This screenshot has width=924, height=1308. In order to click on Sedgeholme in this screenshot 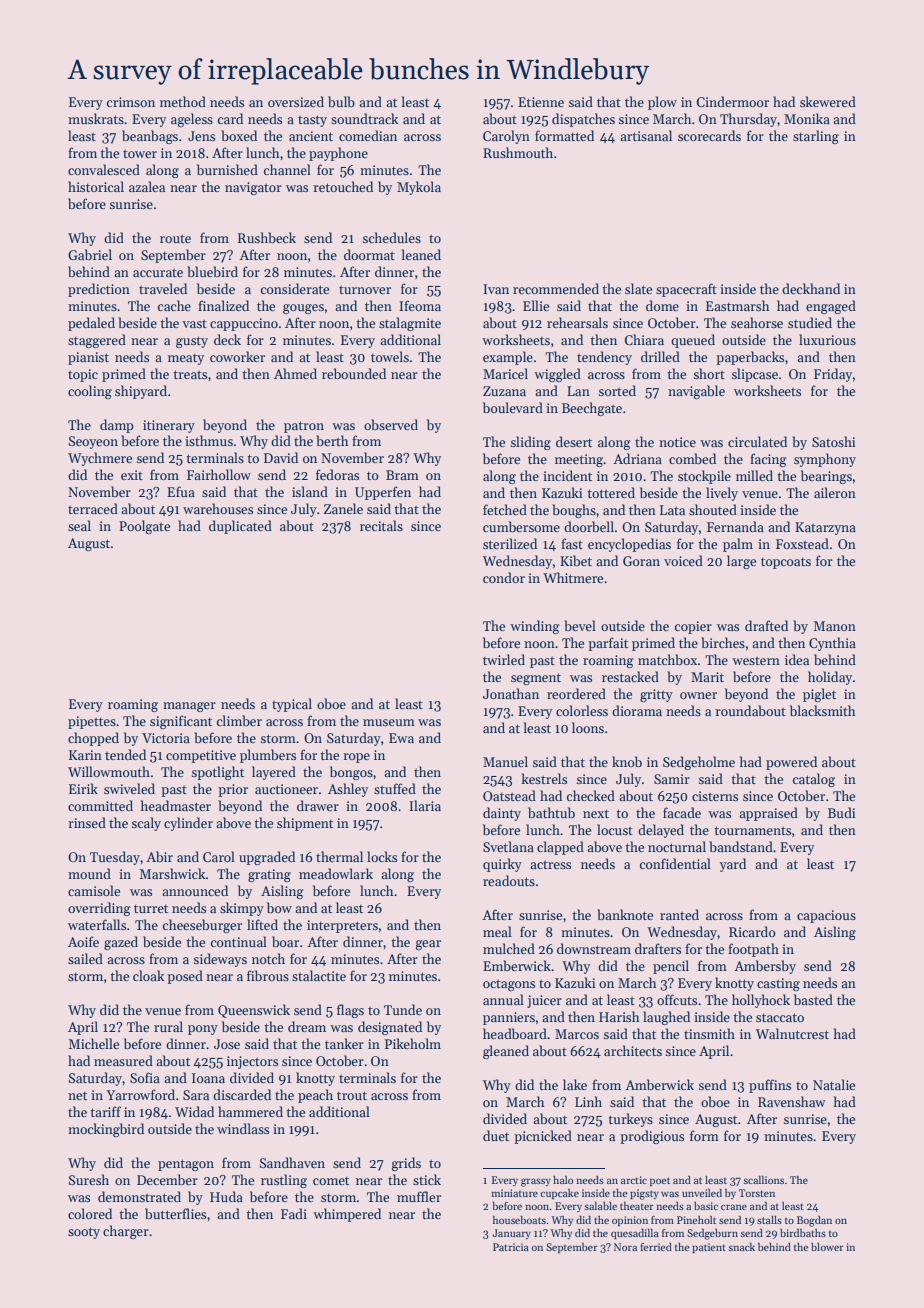, I will do `click(699, 763)`.
